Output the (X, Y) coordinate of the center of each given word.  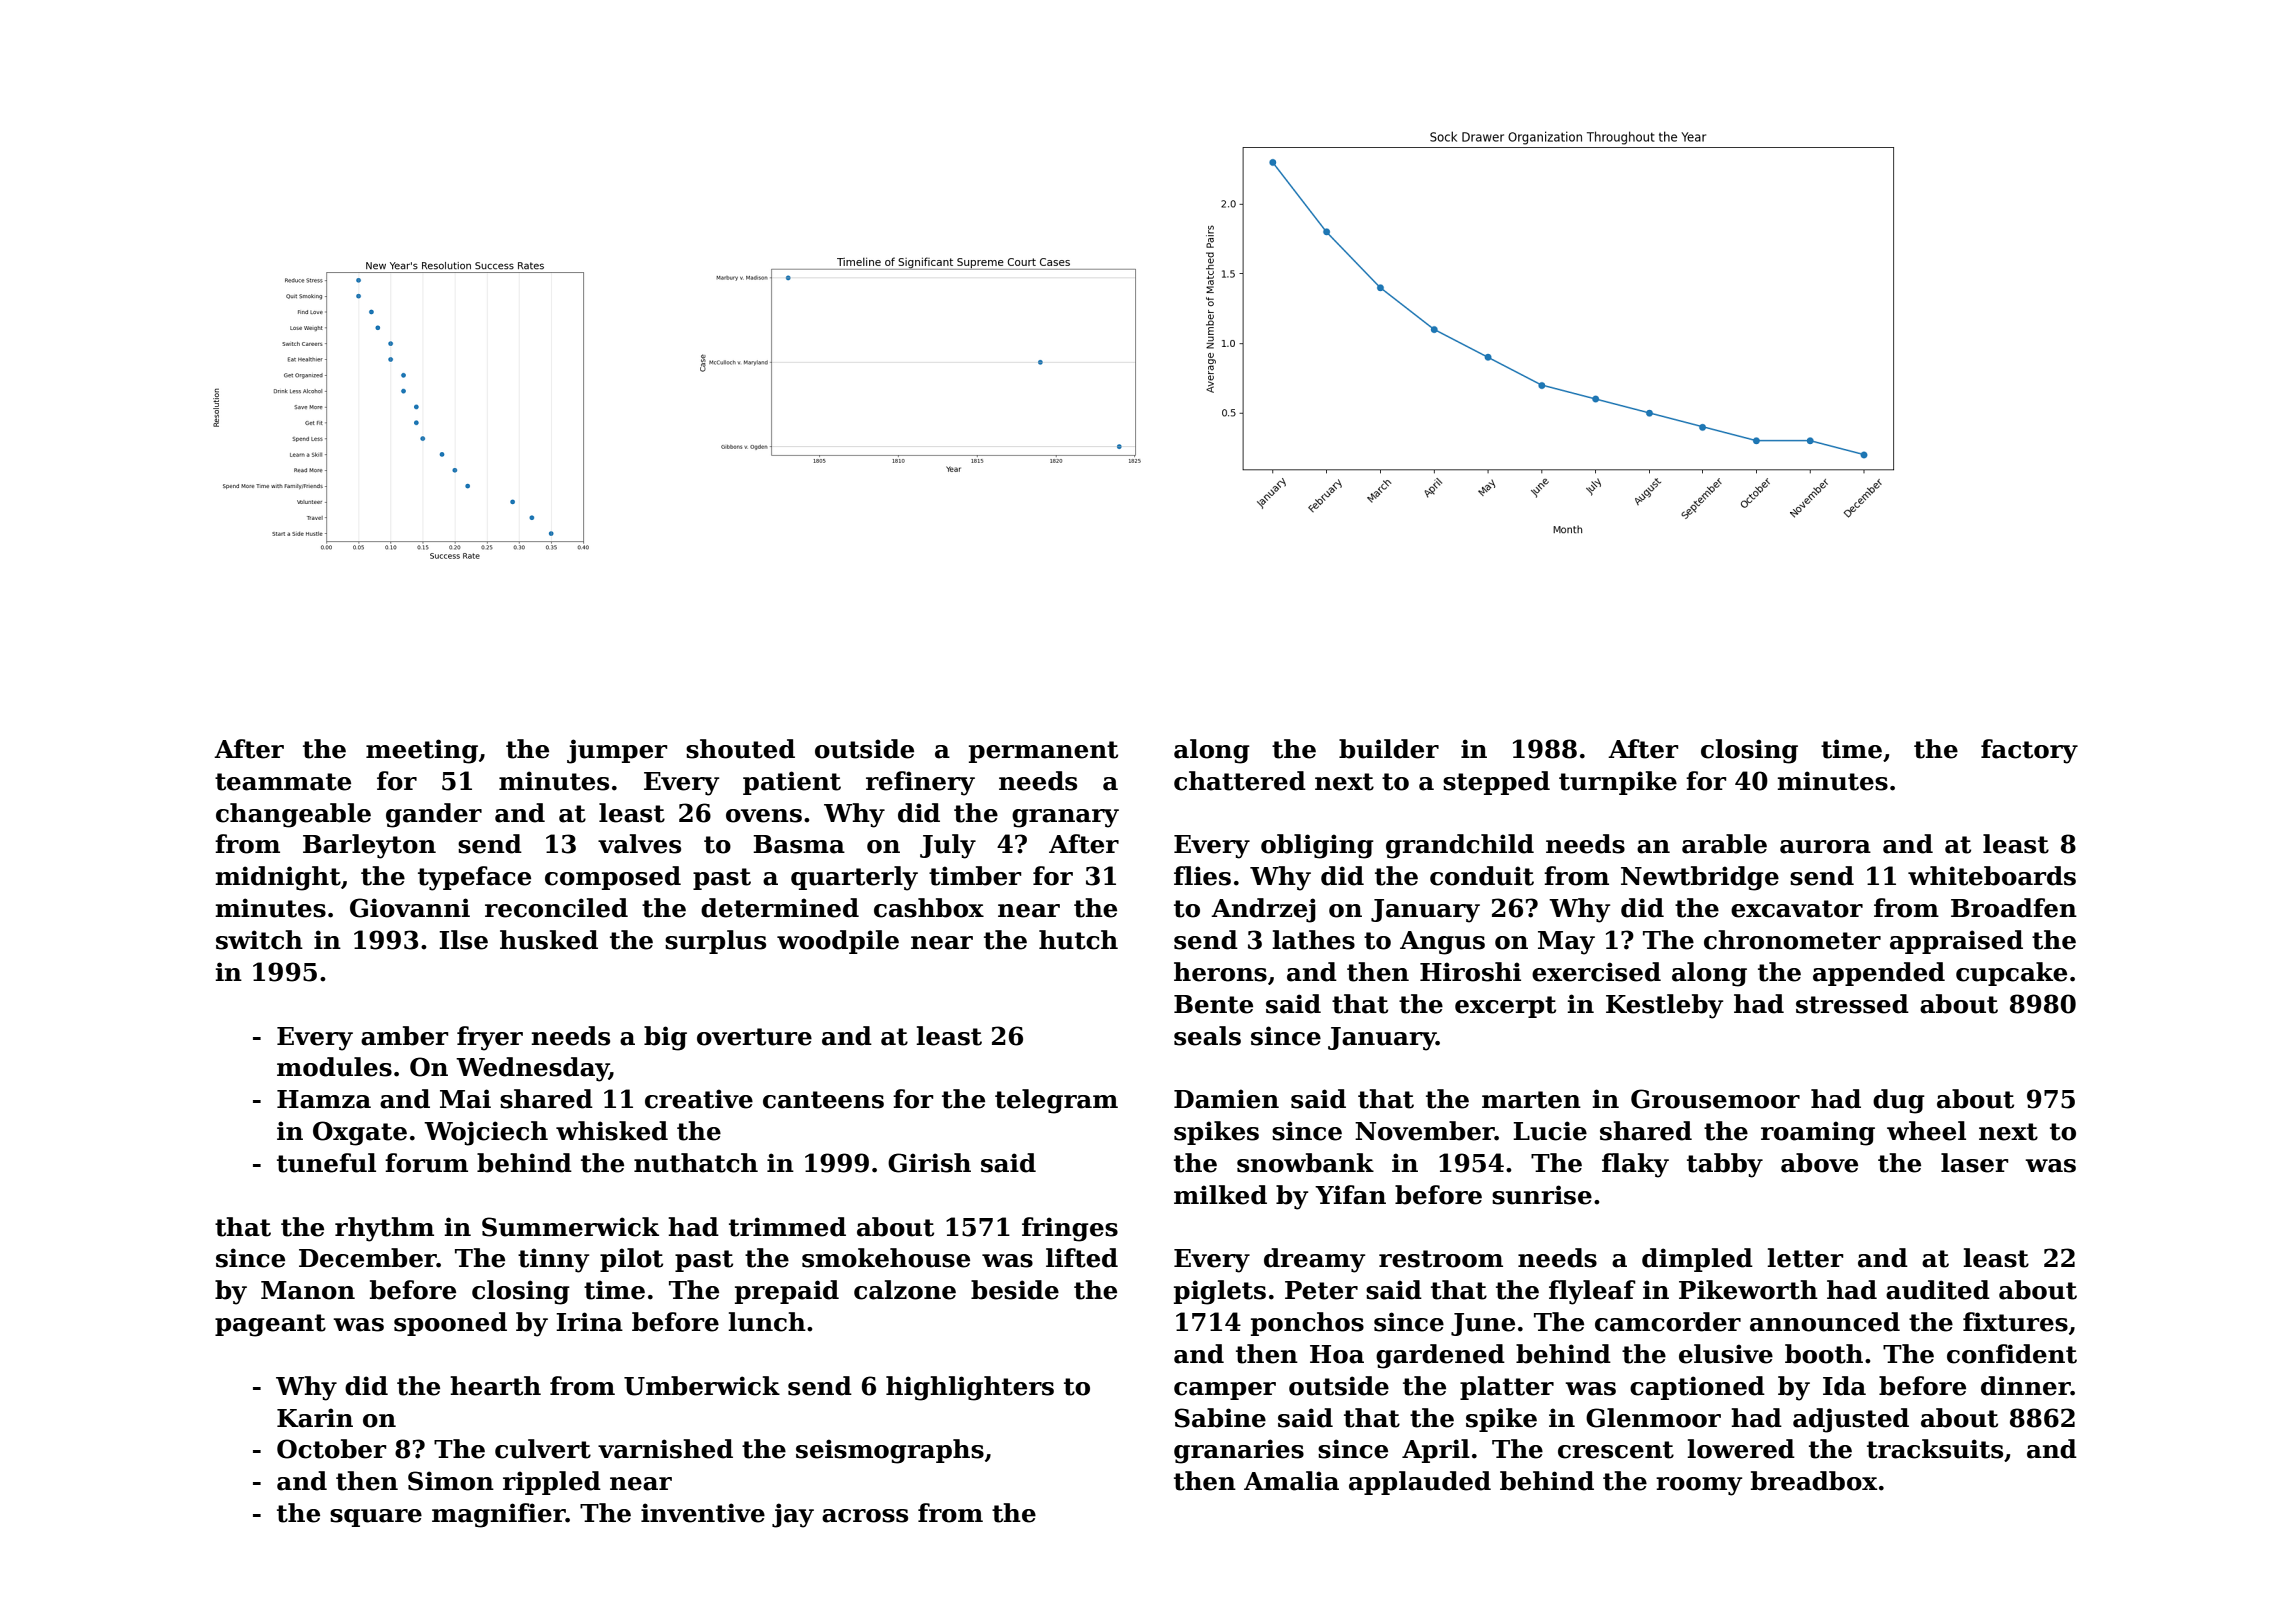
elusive (1726, 1354)
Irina (589, 1322)
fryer (490, 1038)
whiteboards (1992, 876)
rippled (552, 1483)
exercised (1596, 972)
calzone (905, 1290)
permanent (1043, 752)
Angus (1442, 943)
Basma (799, 844)
